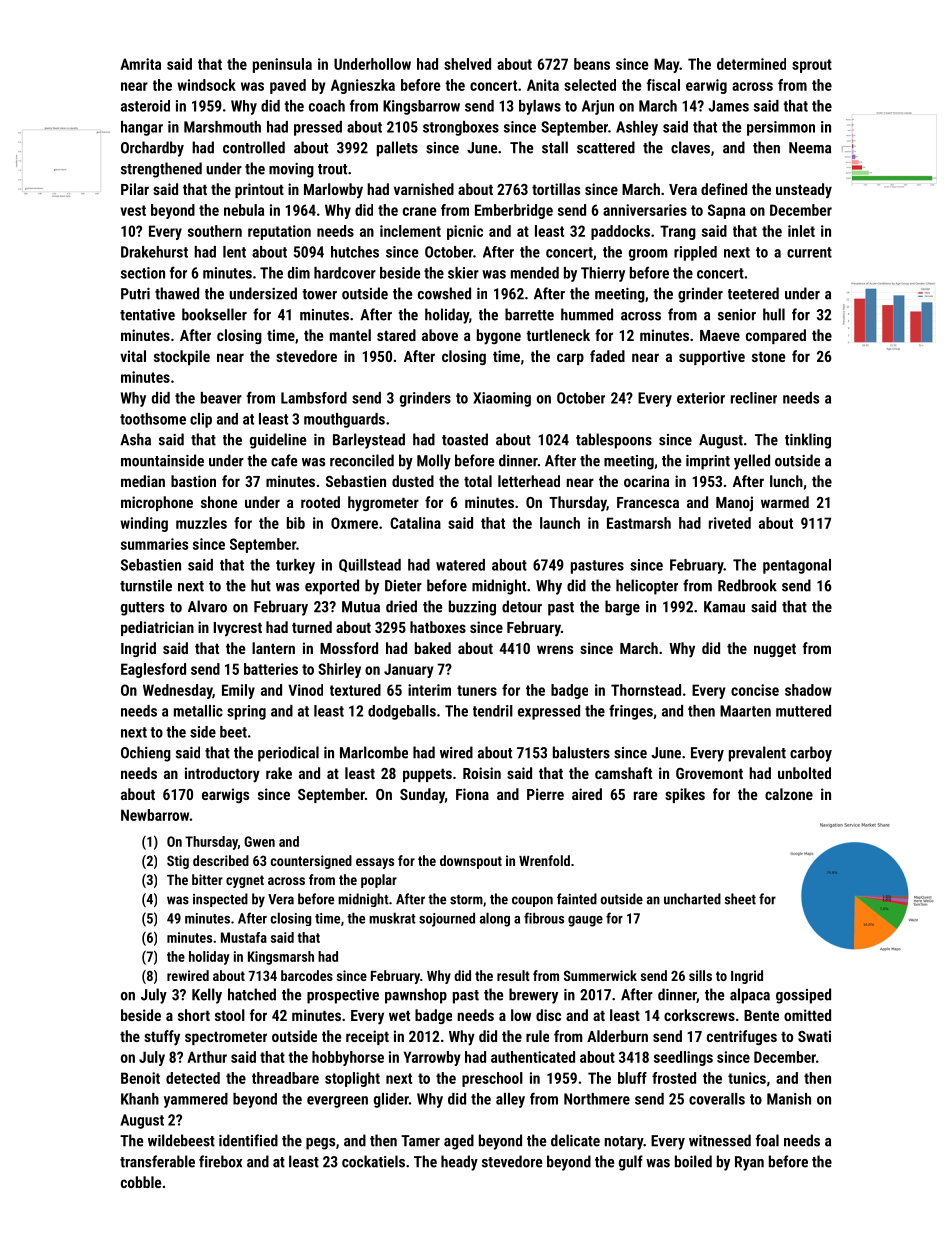 Image resolution: width=952 pixels, height=1233 pixels. Describe the element at coordinates (459, 1163) in the document. I see `heady` at that location.
